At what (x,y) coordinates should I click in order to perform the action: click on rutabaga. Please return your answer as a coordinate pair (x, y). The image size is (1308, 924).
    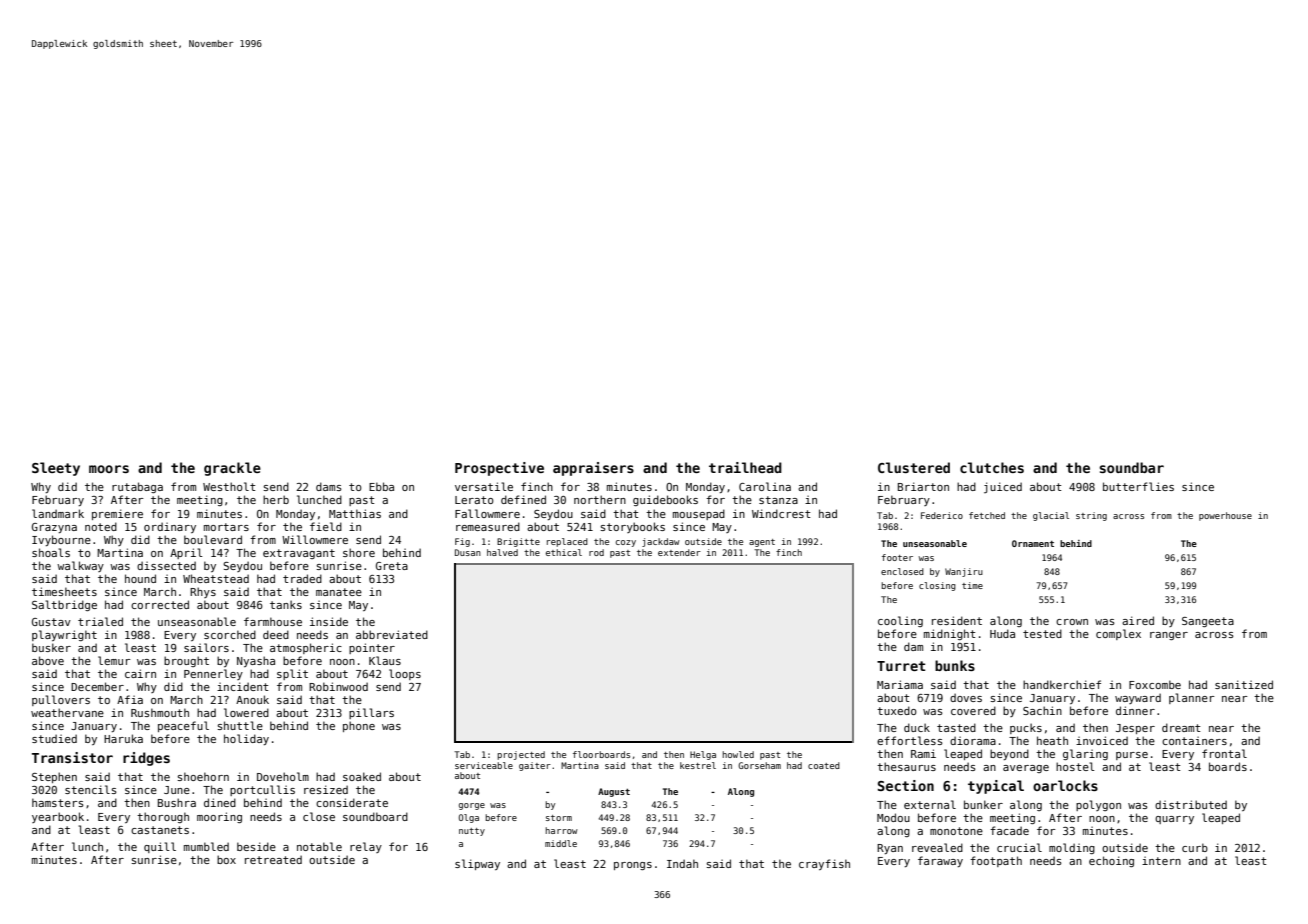
    Looking at the image, I should click on (137, 487).
